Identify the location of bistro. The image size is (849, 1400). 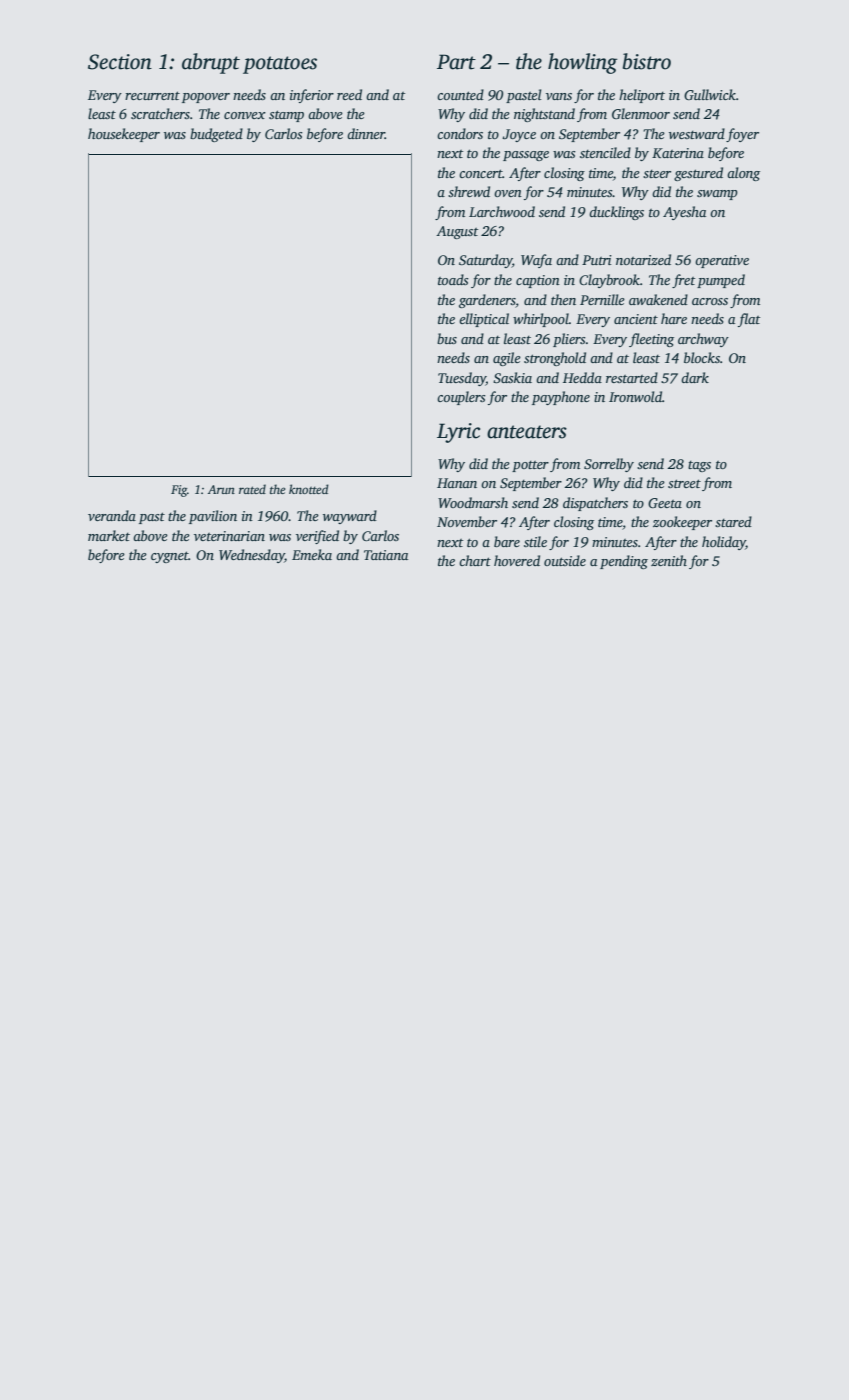
(647, 61).
